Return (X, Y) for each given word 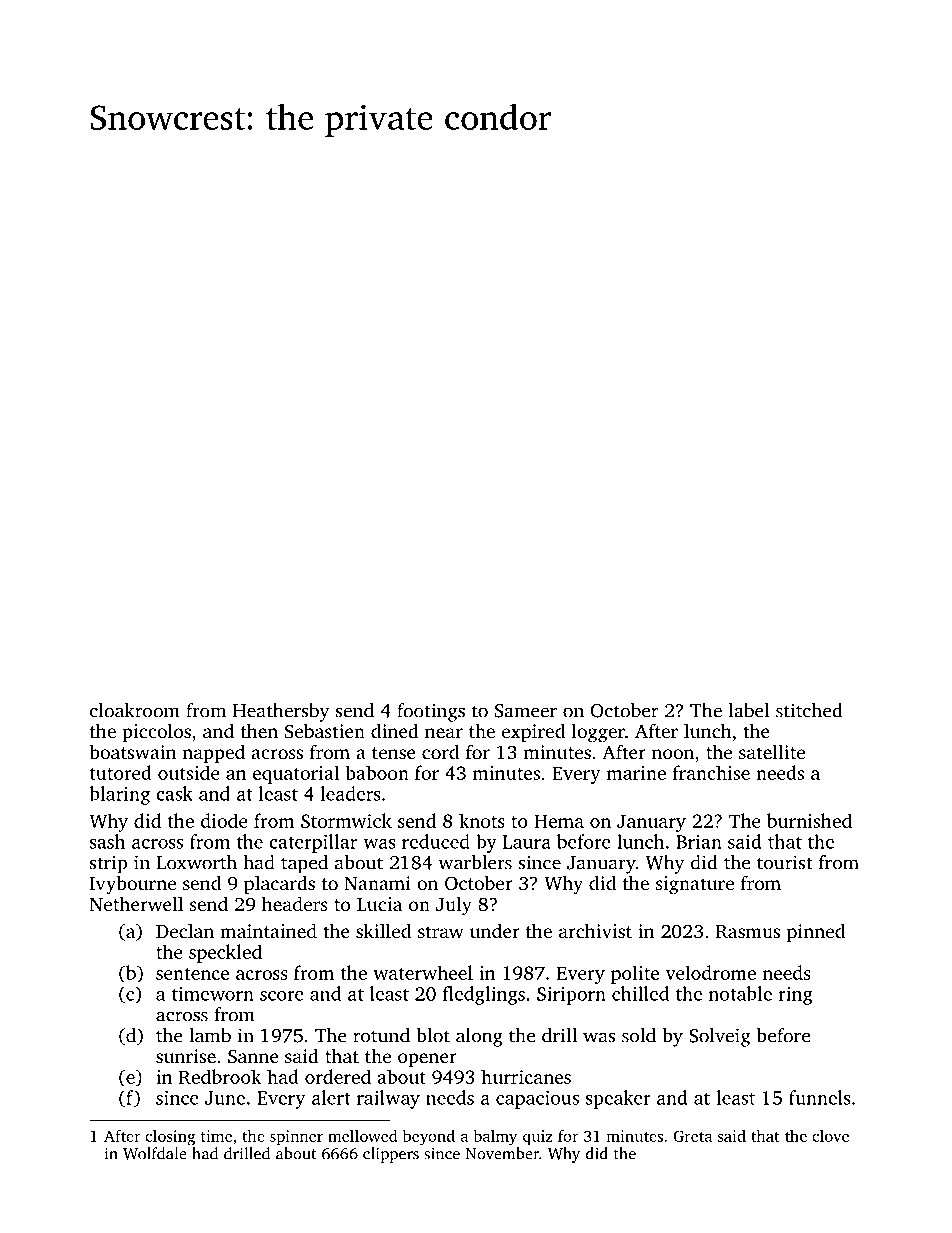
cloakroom (135, 710)
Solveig (720, 1037)
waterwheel (423, 972)
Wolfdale (155, 1153)
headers (295, 903)
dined (395, 730)
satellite (772, 751)
